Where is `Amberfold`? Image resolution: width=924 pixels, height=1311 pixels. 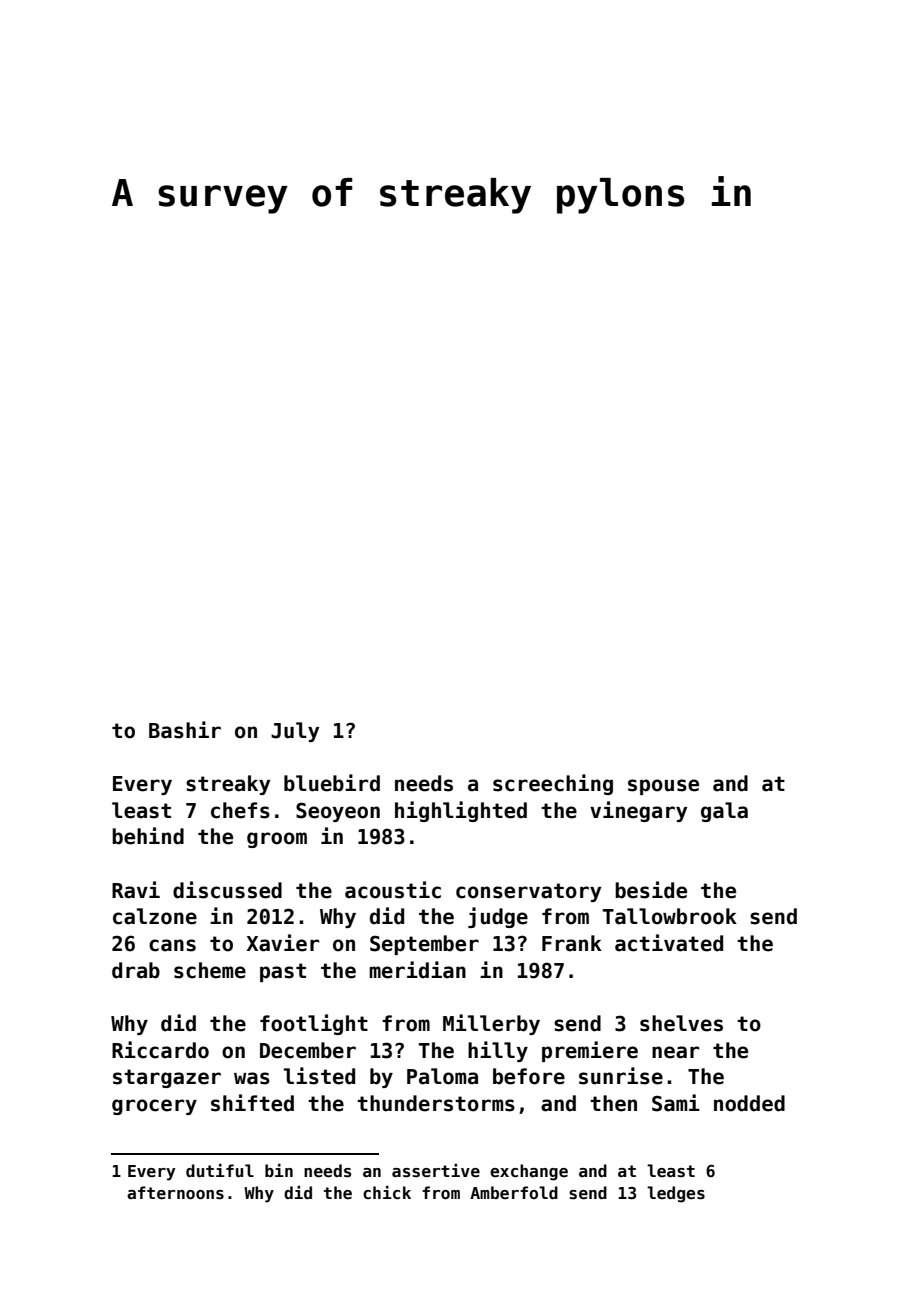
Amberfold is located at coordinates (514, 1192).
